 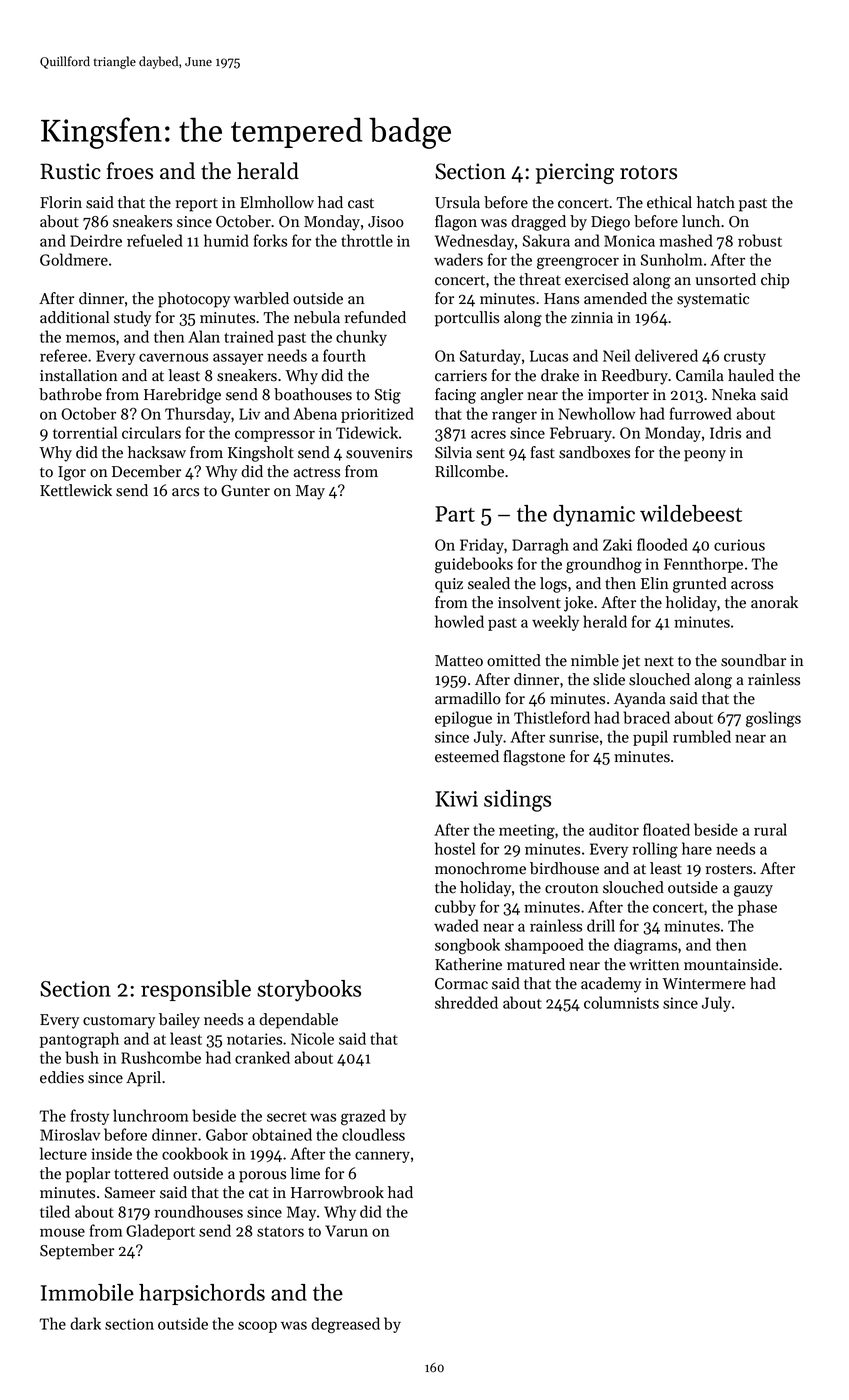 I want to click on Ursula, so click(x=457, y=202).
